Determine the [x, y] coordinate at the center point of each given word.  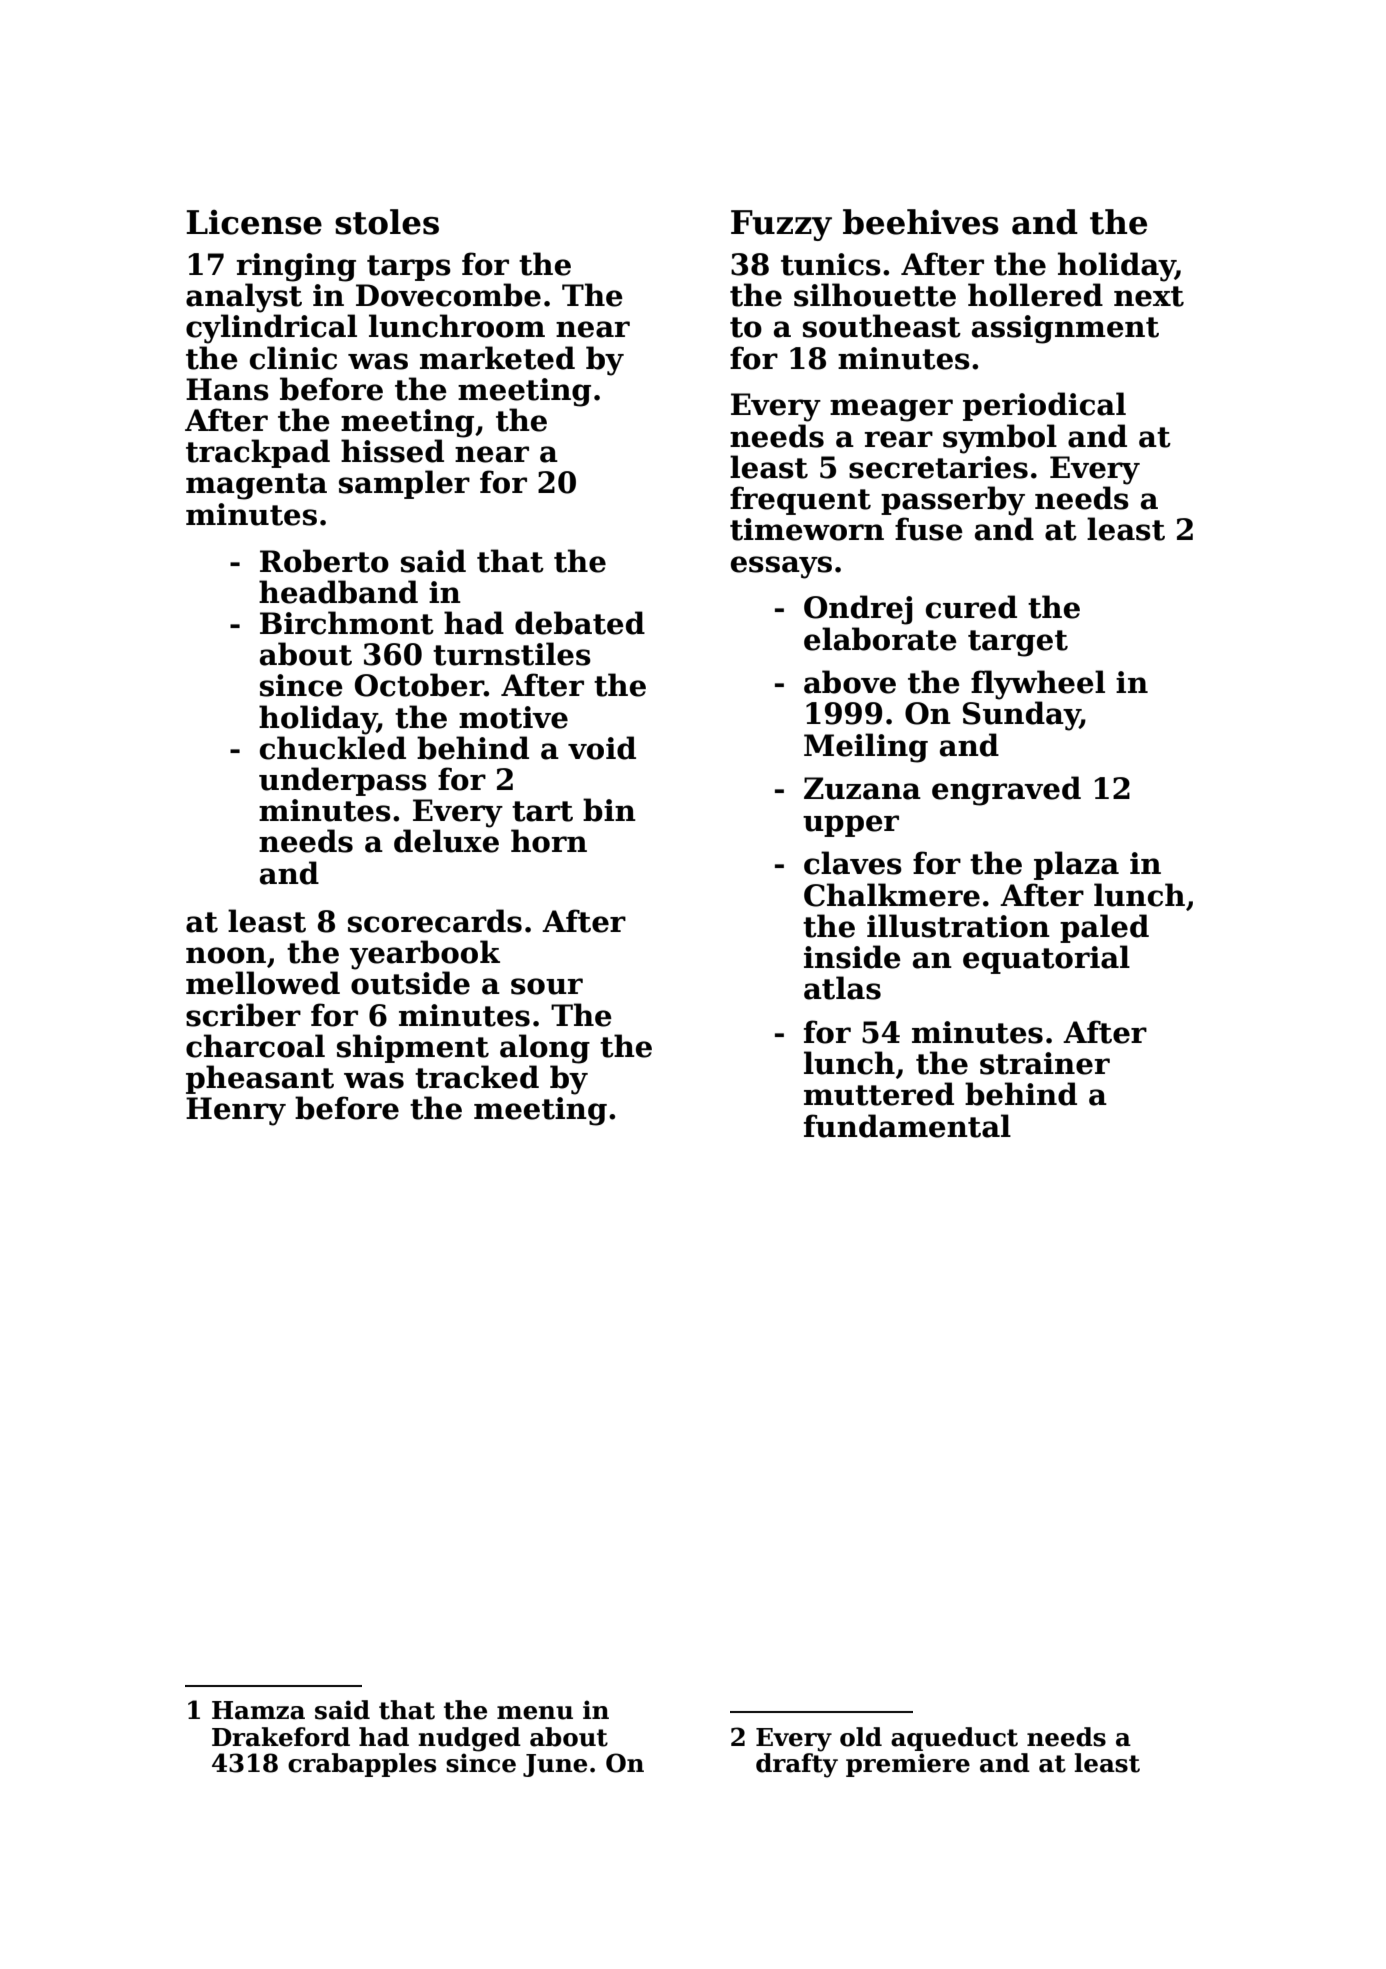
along [545, 1049]
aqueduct [954, 1739]
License [254, 222]
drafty [797, 1765]
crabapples [362, 1765]
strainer [1045, 1063]
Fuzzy [781, 225]
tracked [477, 1077]
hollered [1035, 295]
